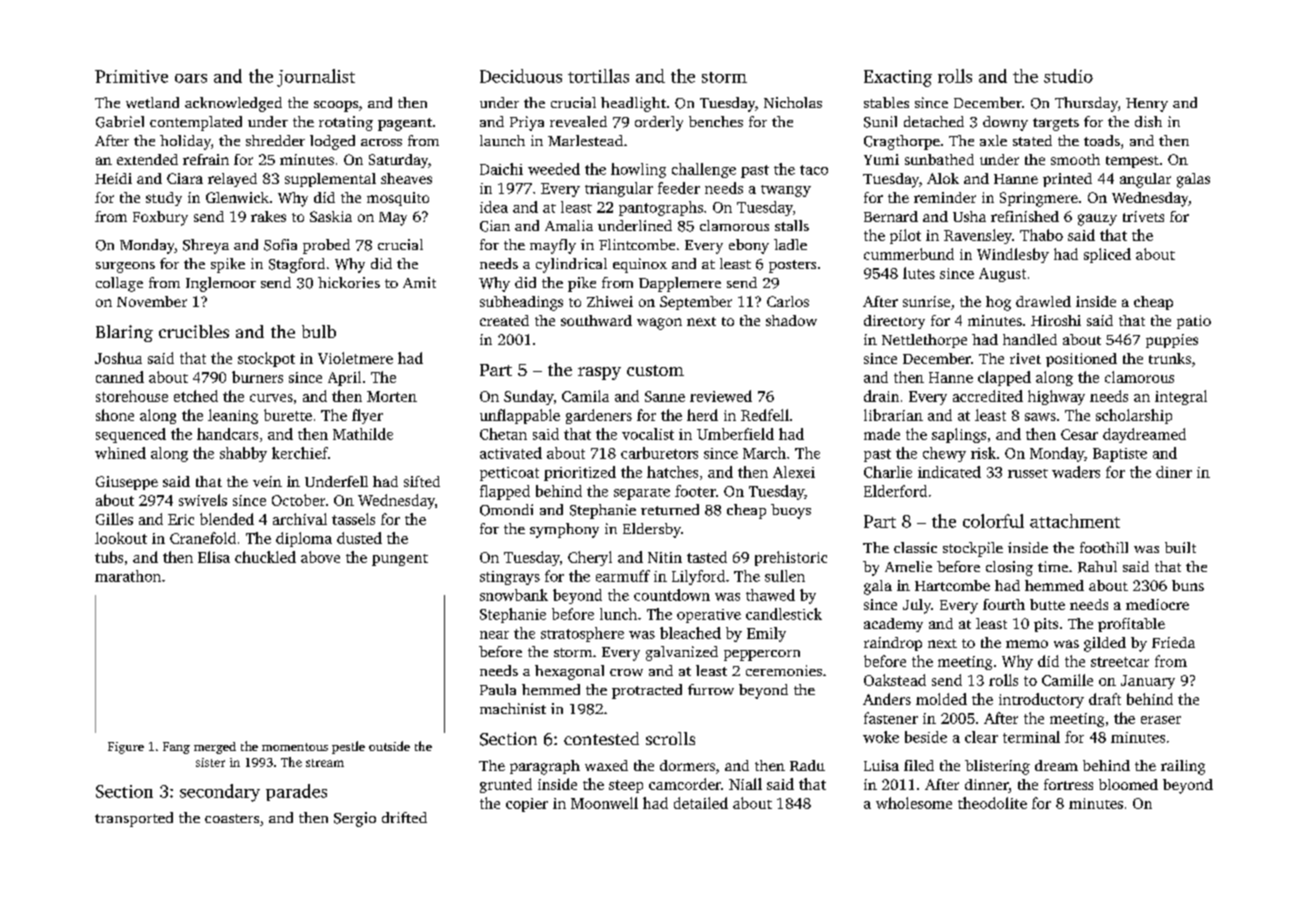  I want to click on transported, so click(134, 819).
